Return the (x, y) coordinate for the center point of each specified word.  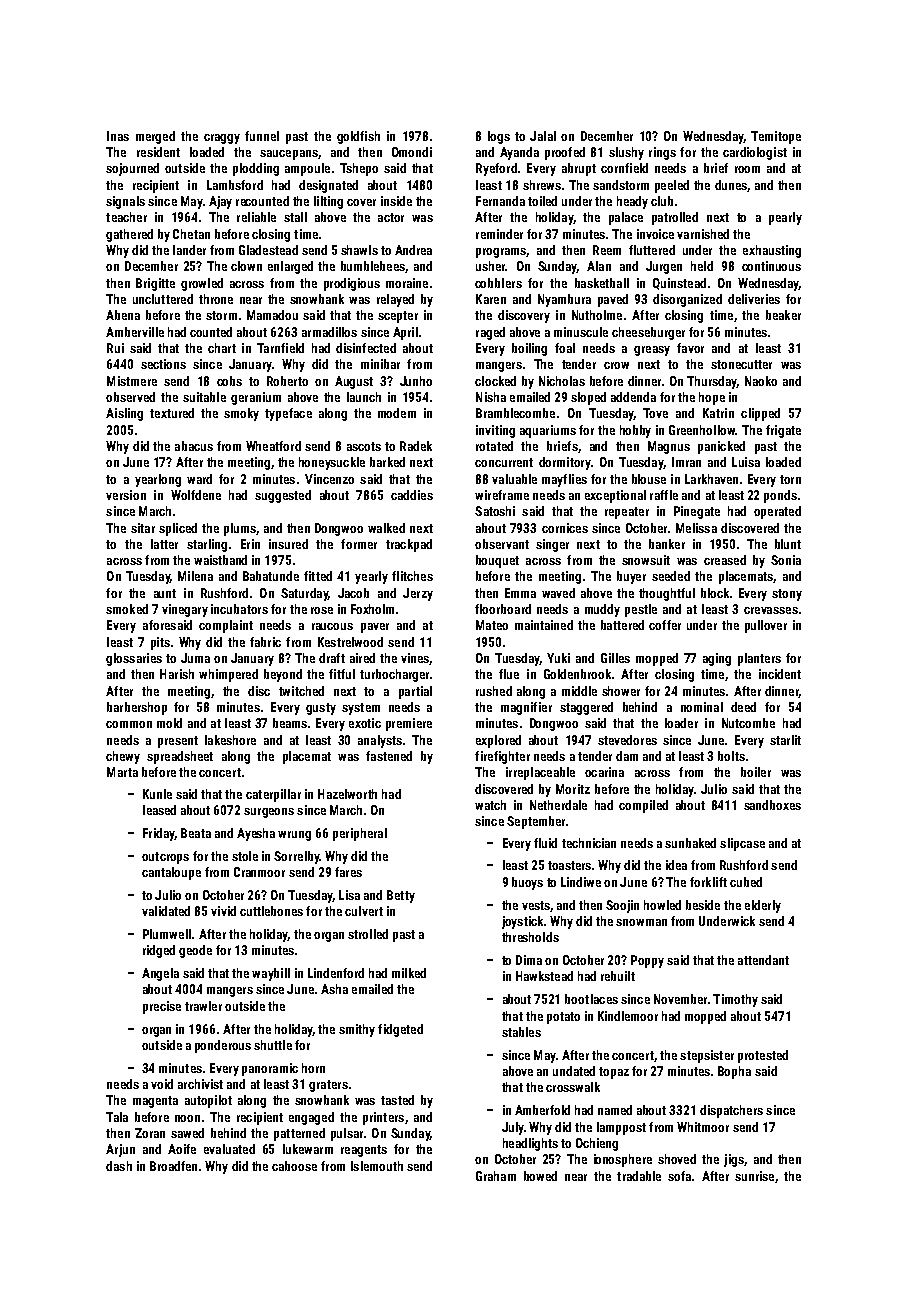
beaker (783, 315)
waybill (271, 974)
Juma (195, 658)
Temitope (776, 137)
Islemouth (377, 1166)
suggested (283, 496)
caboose (294, 1166)
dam (627, 756)
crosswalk (573, 1087)
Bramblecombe (515, 413)
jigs (734, 1160)
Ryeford (496, 169)
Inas (118, 136)
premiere (409, 724)
